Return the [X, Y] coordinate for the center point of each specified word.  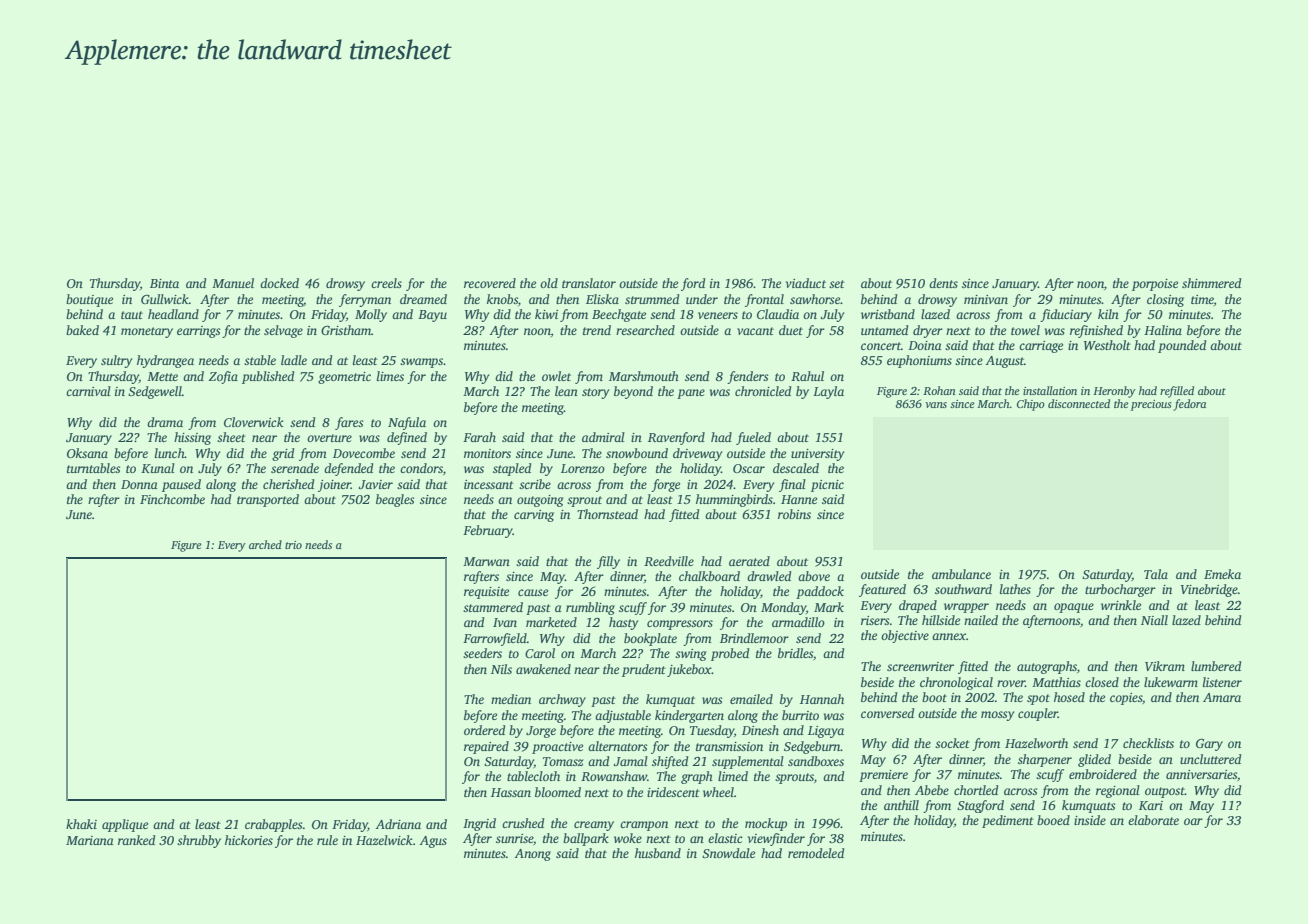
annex [949, 636]
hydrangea [165, 361]
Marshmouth [644, 376]
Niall [1154, 620]
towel [1025, 330]
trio [293, 545]
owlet [556, 376]
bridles [795, 653]
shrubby [199, 841]
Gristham [346, 330]
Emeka [1222, 574]
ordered [484, 730]
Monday [783, 608]
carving [534, 516]
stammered [493, 607]
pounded [1182, 346]
